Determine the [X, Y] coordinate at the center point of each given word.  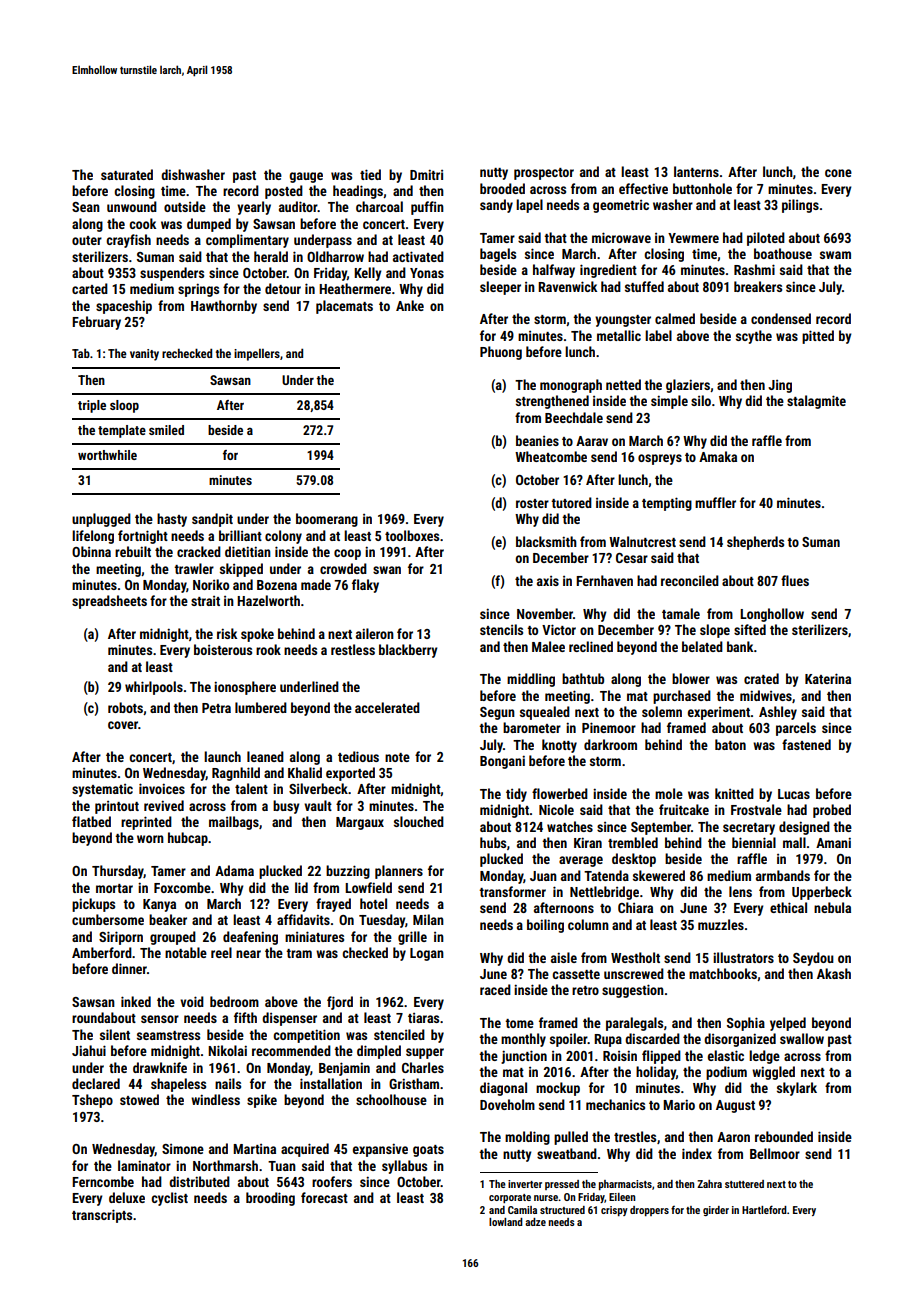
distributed [199, 1181]
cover [123, 725]
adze [535, 1222]
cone [838, 173]
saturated [127, 174]
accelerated [387, 707]
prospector [544, 174]
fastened [806, 744]
